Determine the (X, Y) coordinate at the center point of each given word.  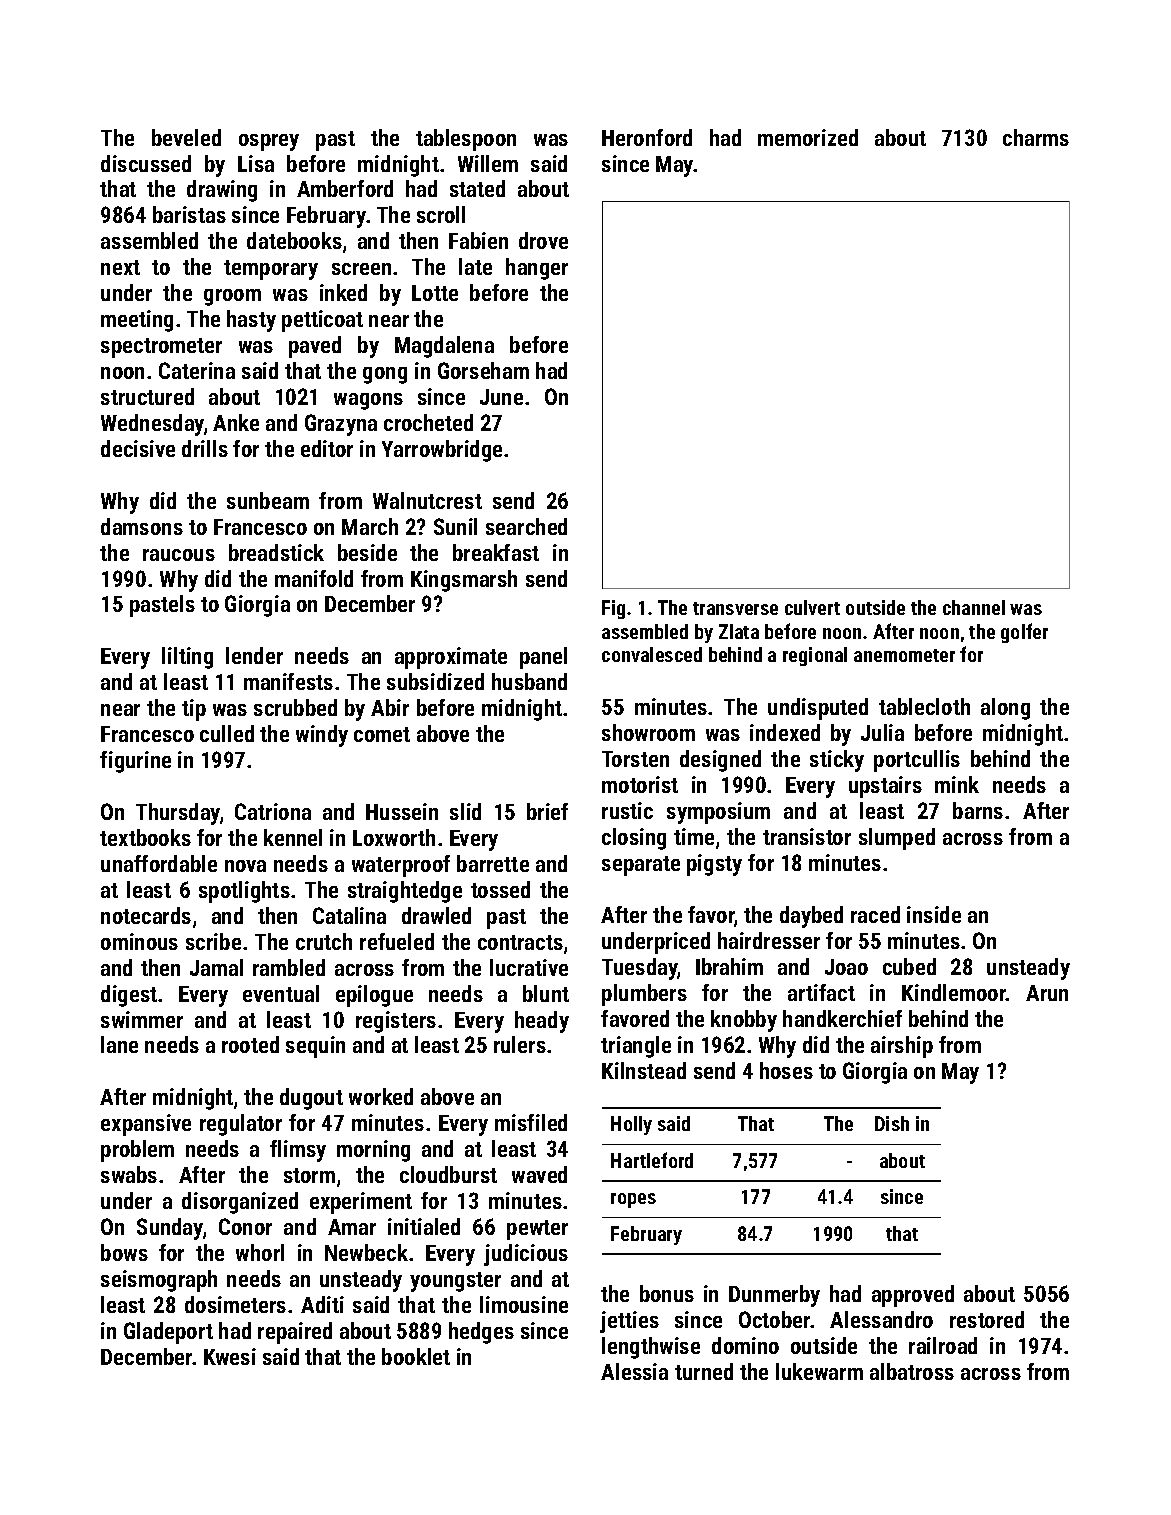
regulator (241, 1125)
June (501, 397)
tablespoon (466, 140)
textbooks (145, 837)
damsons (142, 526)
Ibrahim (729, 966)
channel (974, 607)
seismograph (159, 1281)
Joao (846, 967)
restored (987, 1319)
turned (704, 1371)
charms (1036, 137)
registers (396, 1022)
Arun (1047, 993)
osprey (269, 142)
